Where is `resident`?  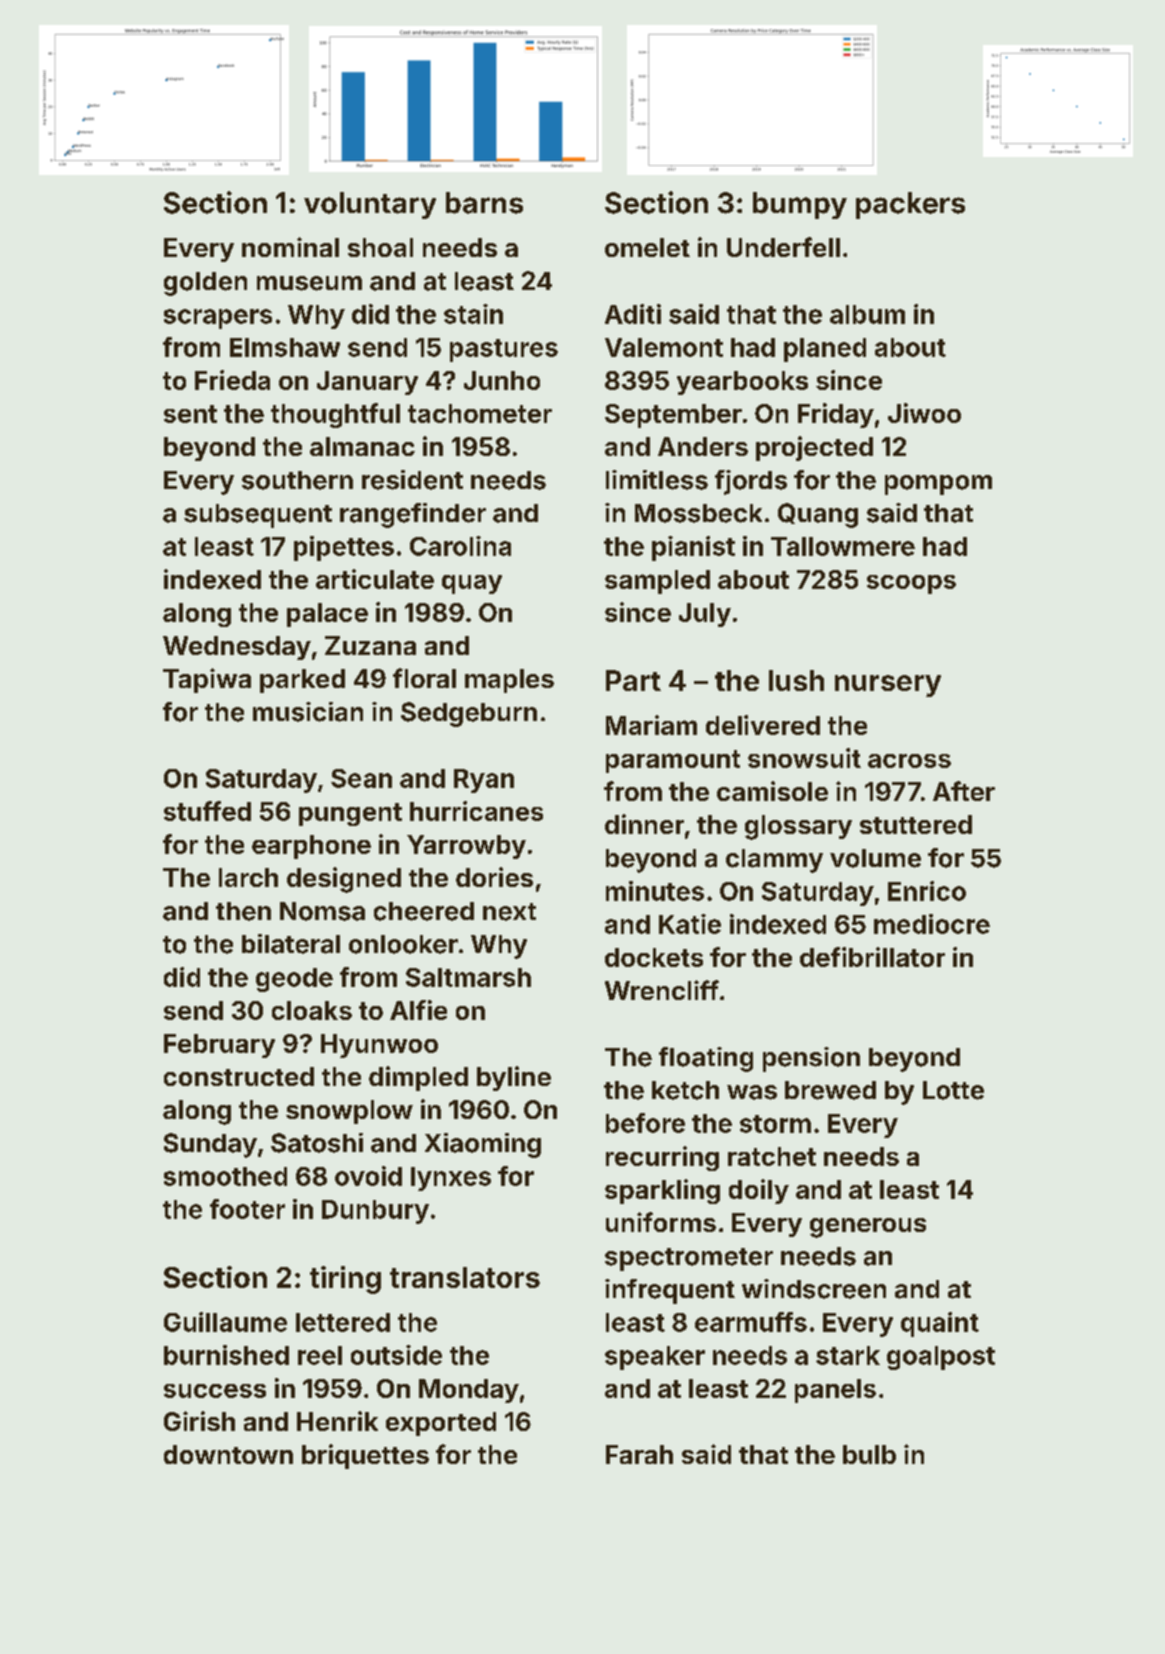 resident is located at coordinates (412, 480).
